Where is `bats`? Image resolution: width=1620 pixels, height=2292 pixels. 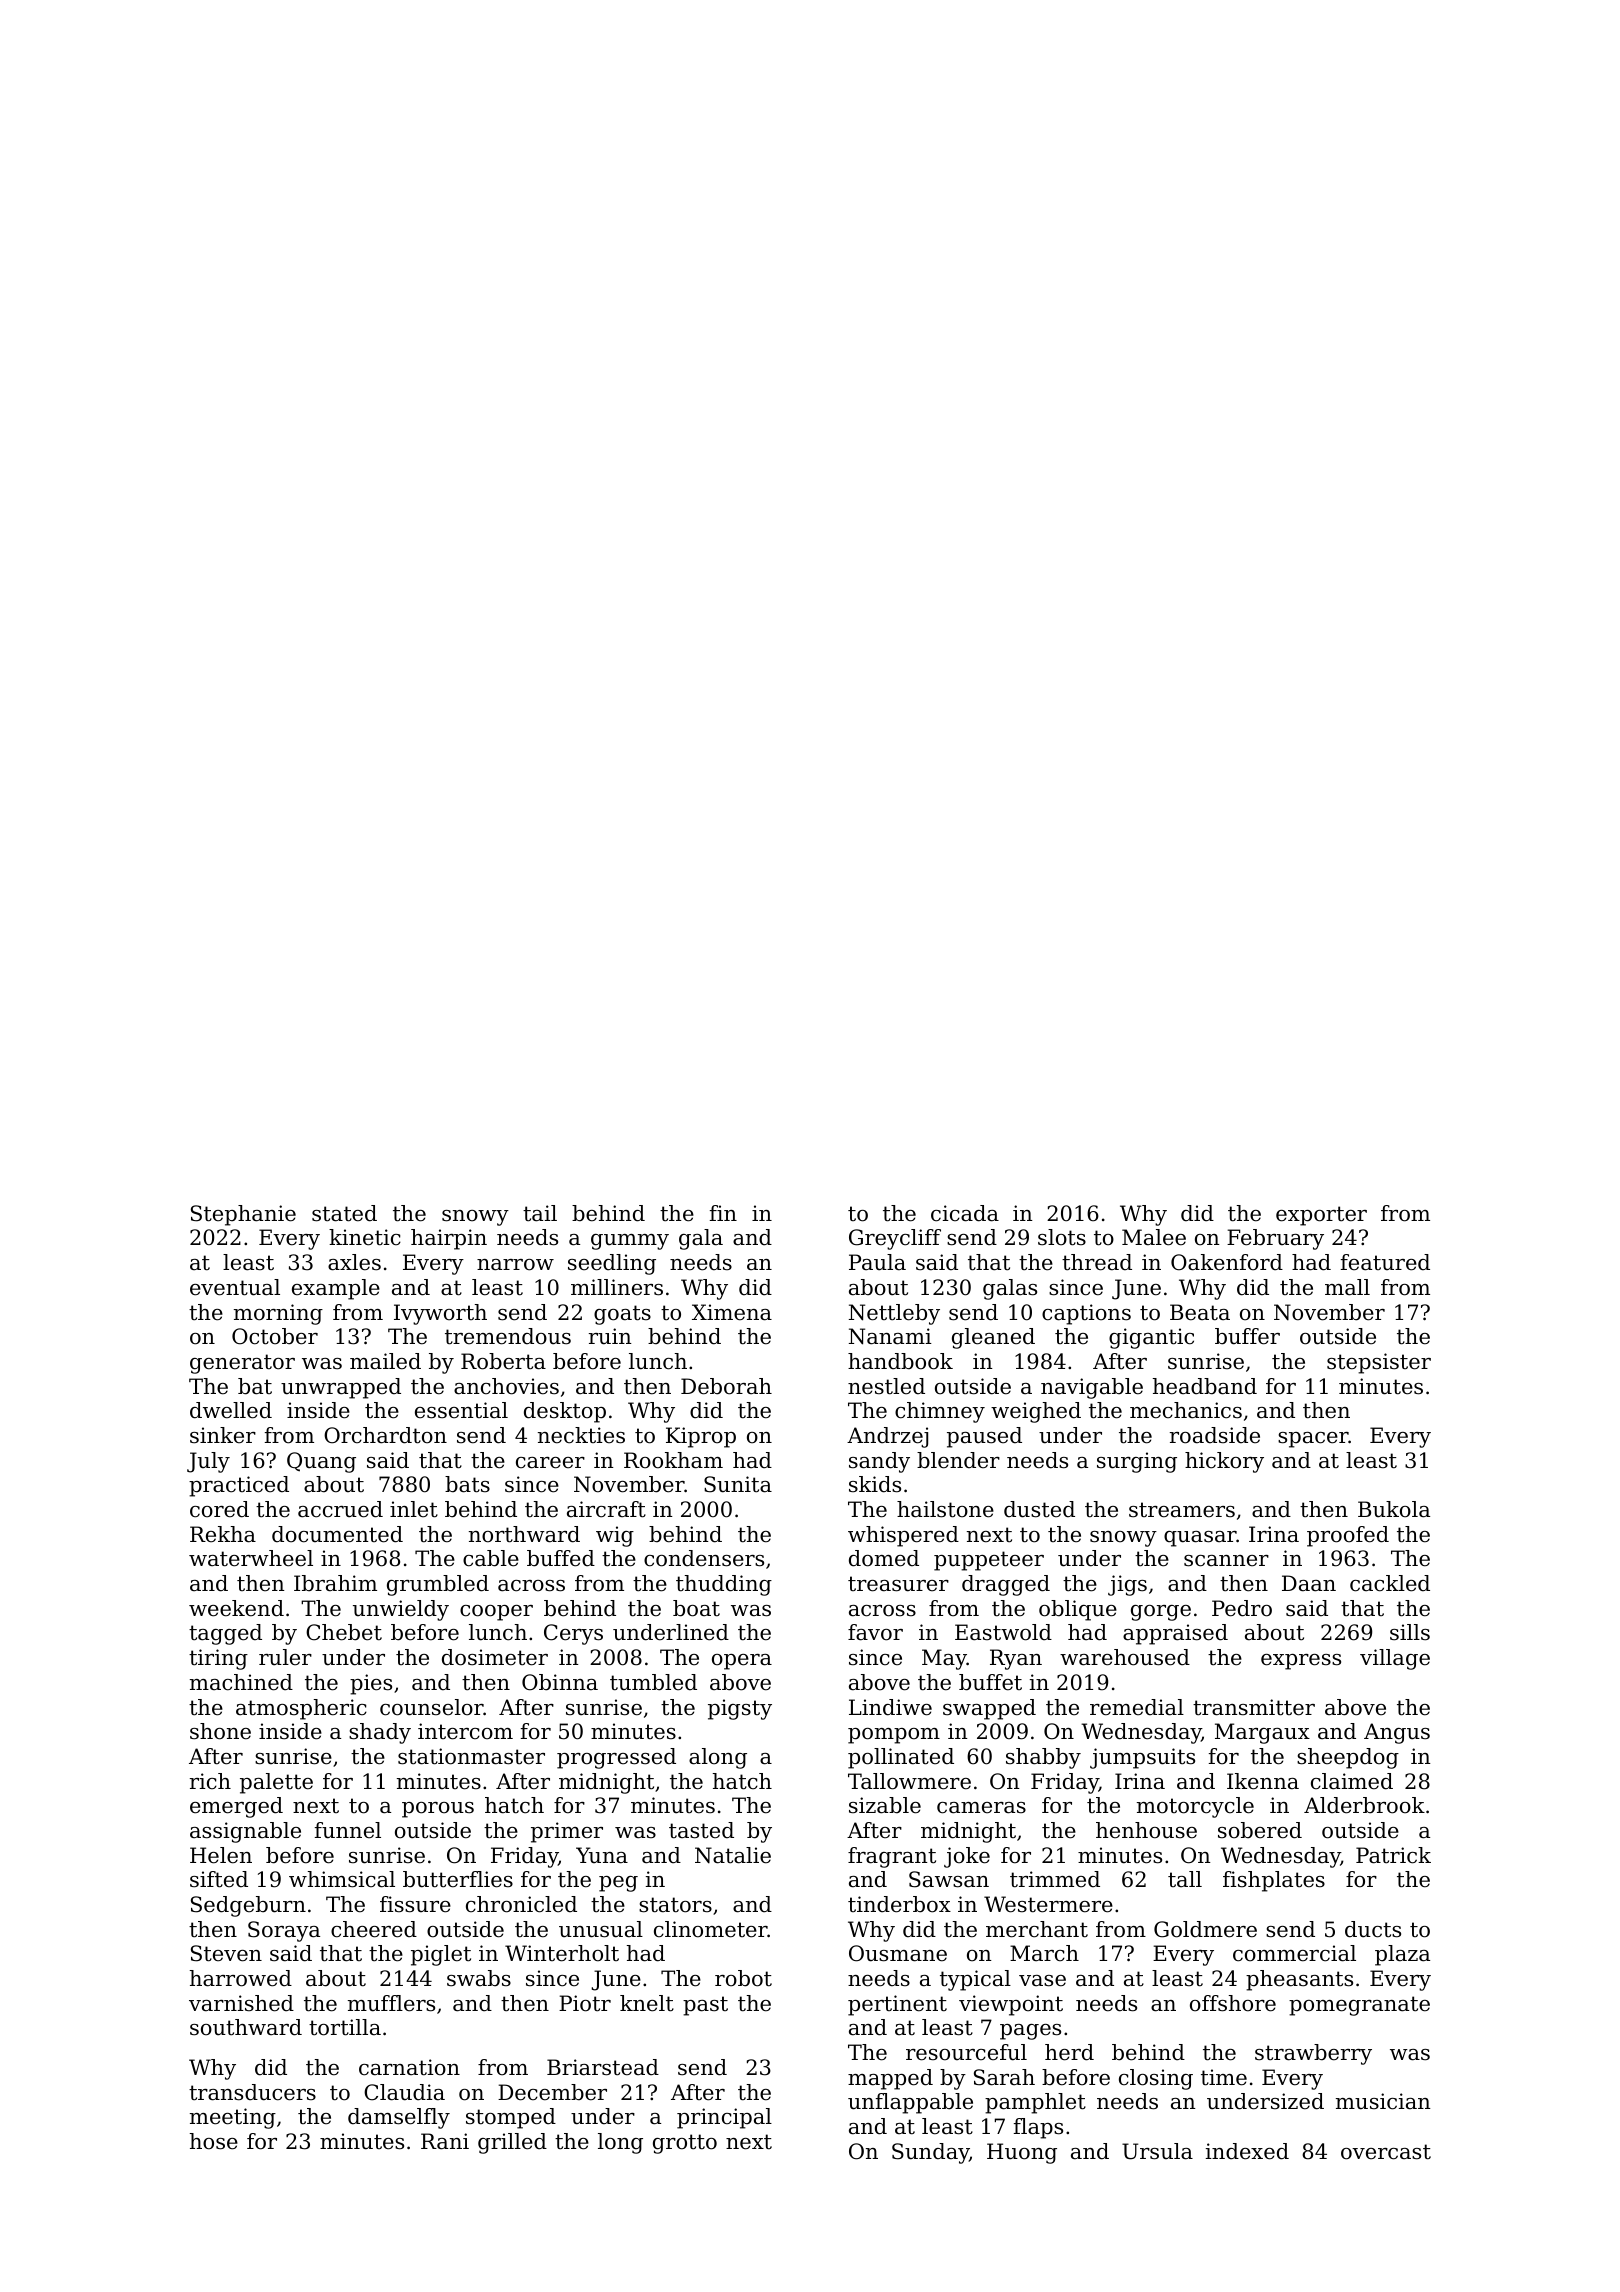
bats is located at coordinates (467, 1484).
